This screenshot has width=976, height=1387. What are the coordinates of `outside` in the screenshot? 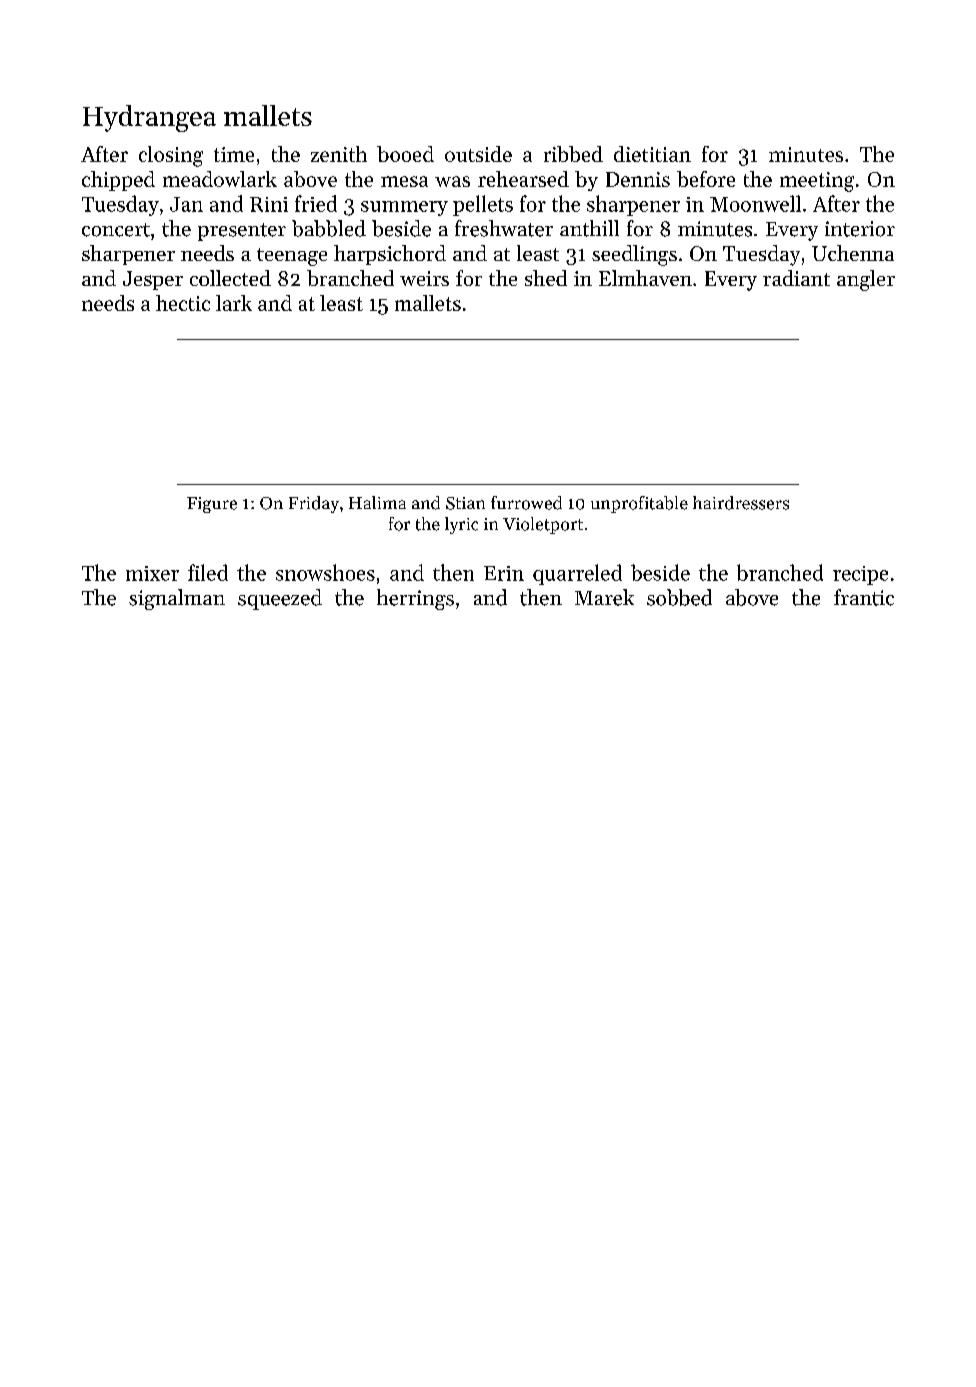 It's located at (478, 154).
